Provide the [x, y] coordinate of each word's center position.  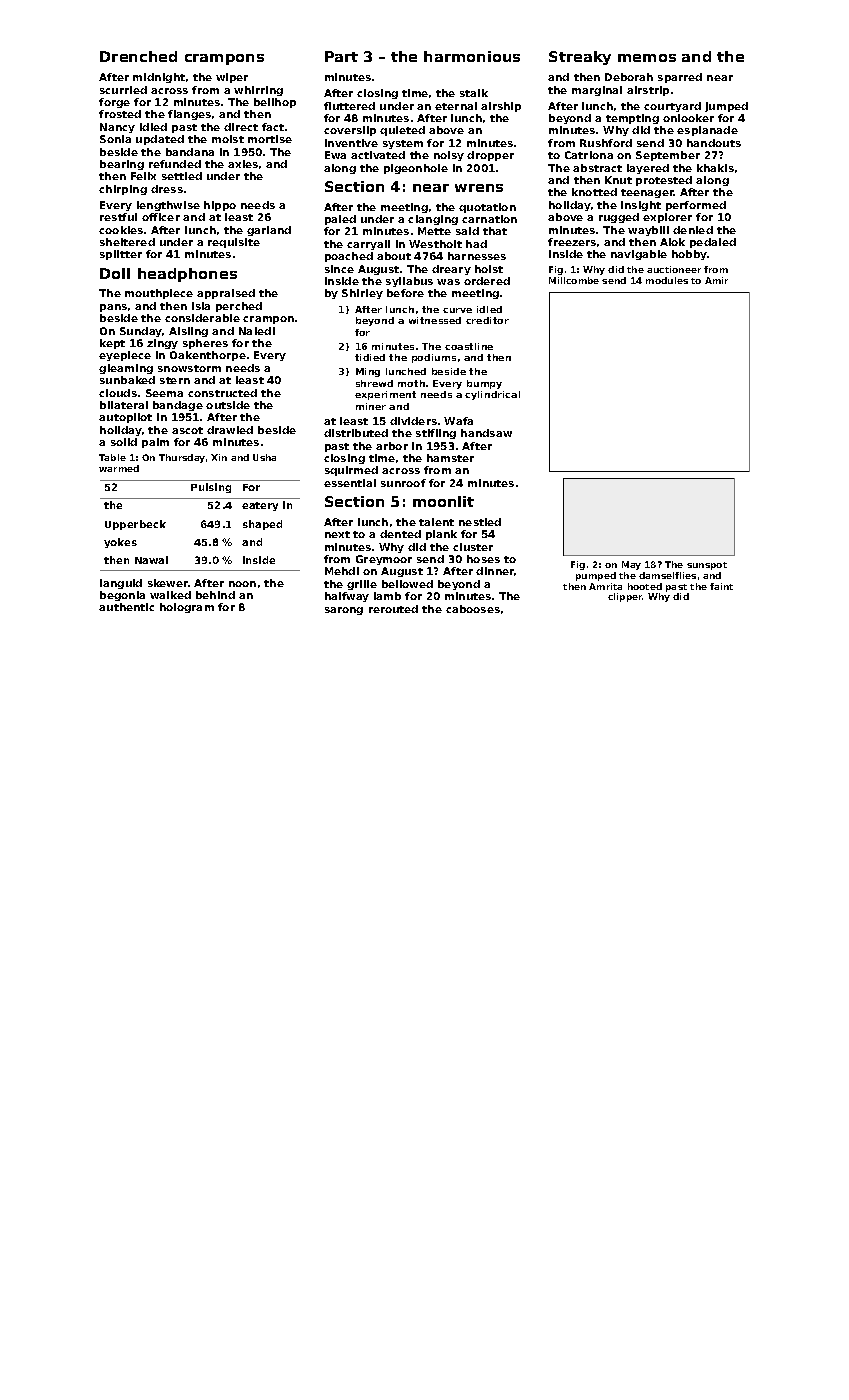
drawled [230, 430]
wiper [232, 78]
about [394, 256]
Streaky [580, 58]
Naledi [257, 331]
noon [242, 584]
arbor [392, 446]
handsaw [486, 433]
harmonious [472, 56]
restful [118, 217]
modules [667, 280]
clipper [625, 597]
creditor [487, 320]
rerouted [393, 609]
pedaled [713, 243]
